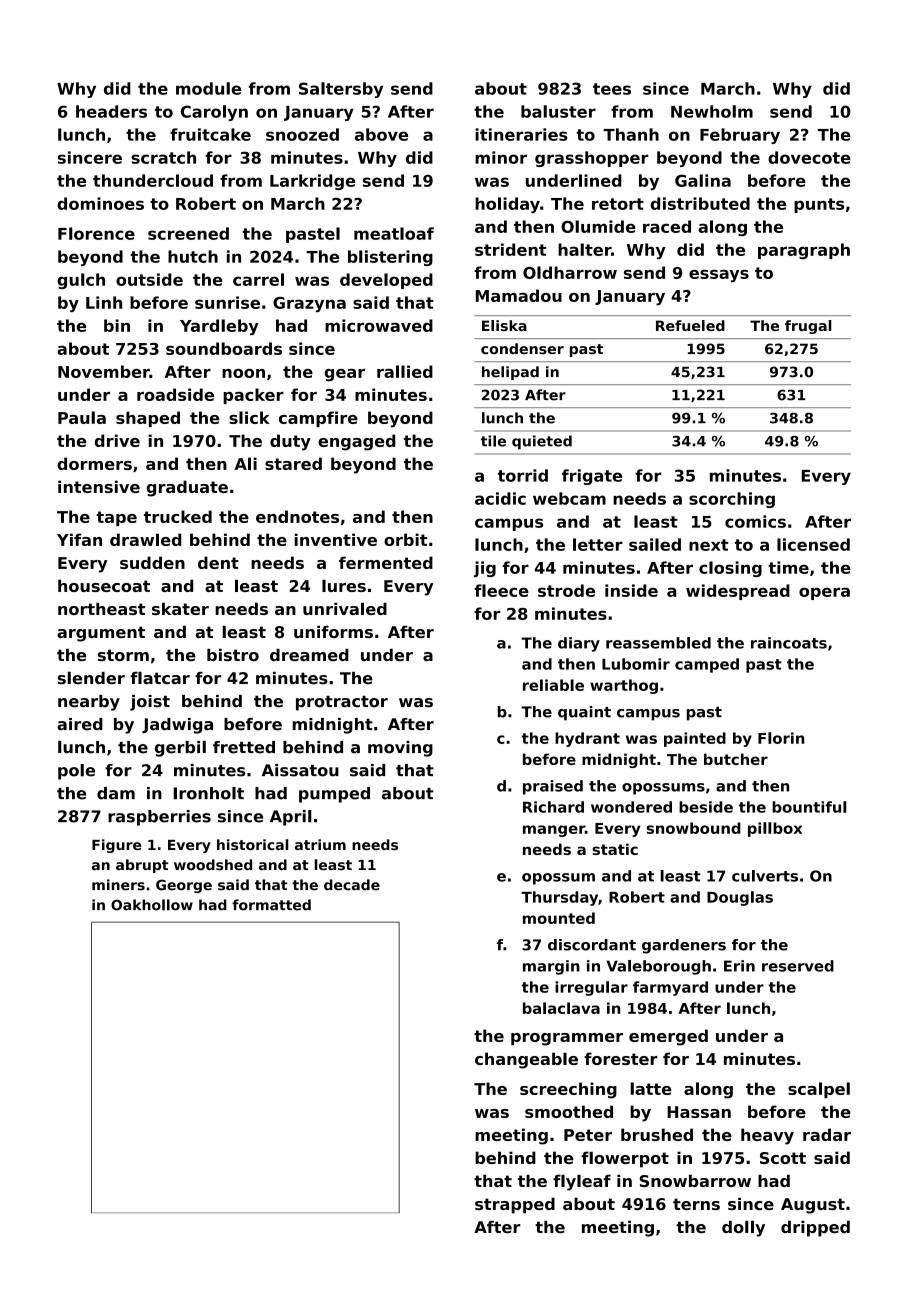 This image has width=908, height=1316. What do you see at coordinates (400, 749) in the image?
I see `moving` at bounding box center [400, 749].
